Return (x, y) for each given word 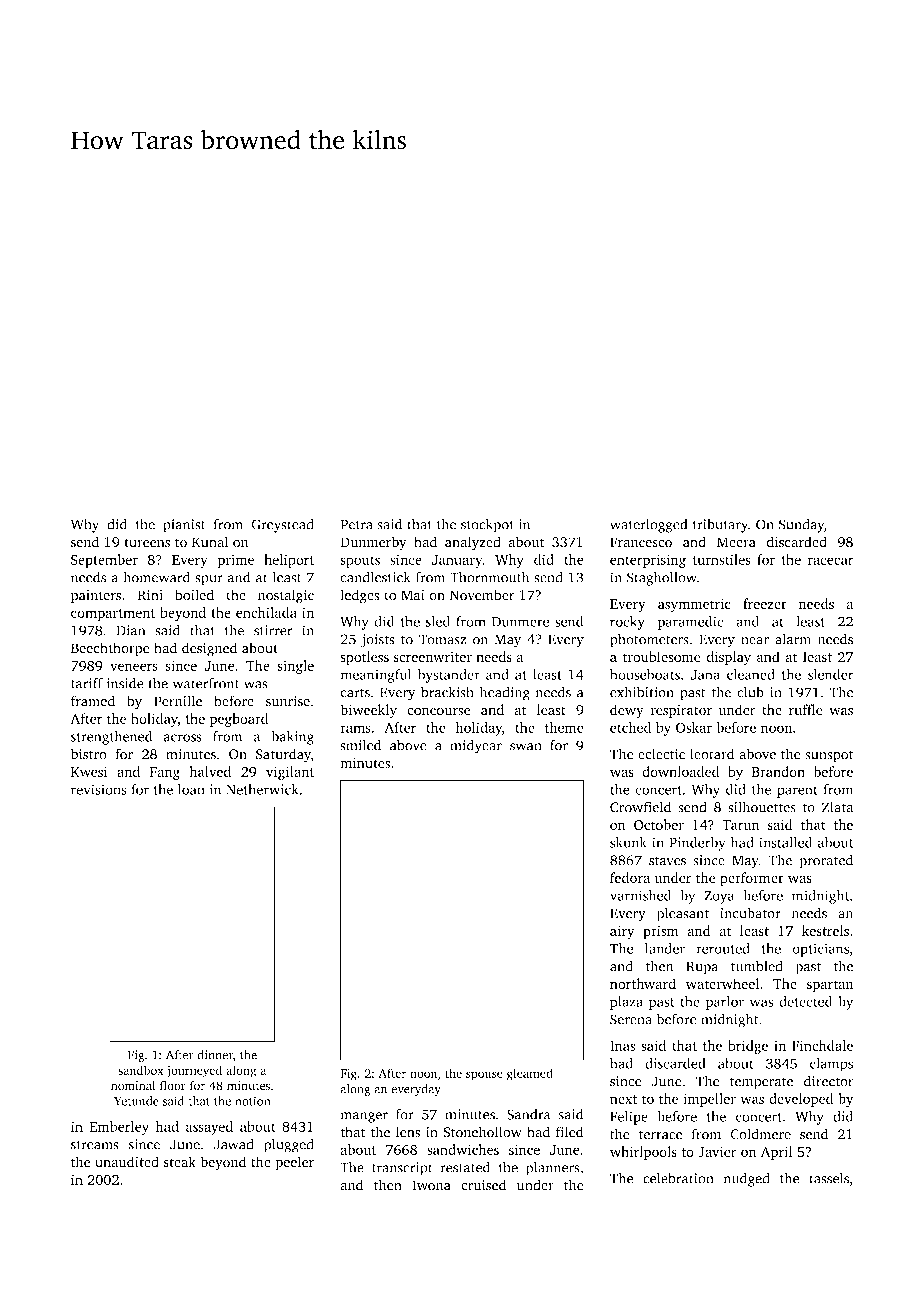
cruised (483, 1185)
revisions (99, 789)
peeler (294, 1163)
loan (191, 789)
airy (622, 933)
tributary (720, 526)
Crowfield (640, 807)
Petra (357, 524)
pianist (184, 526)
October (659, 824)
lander (665, 948)
